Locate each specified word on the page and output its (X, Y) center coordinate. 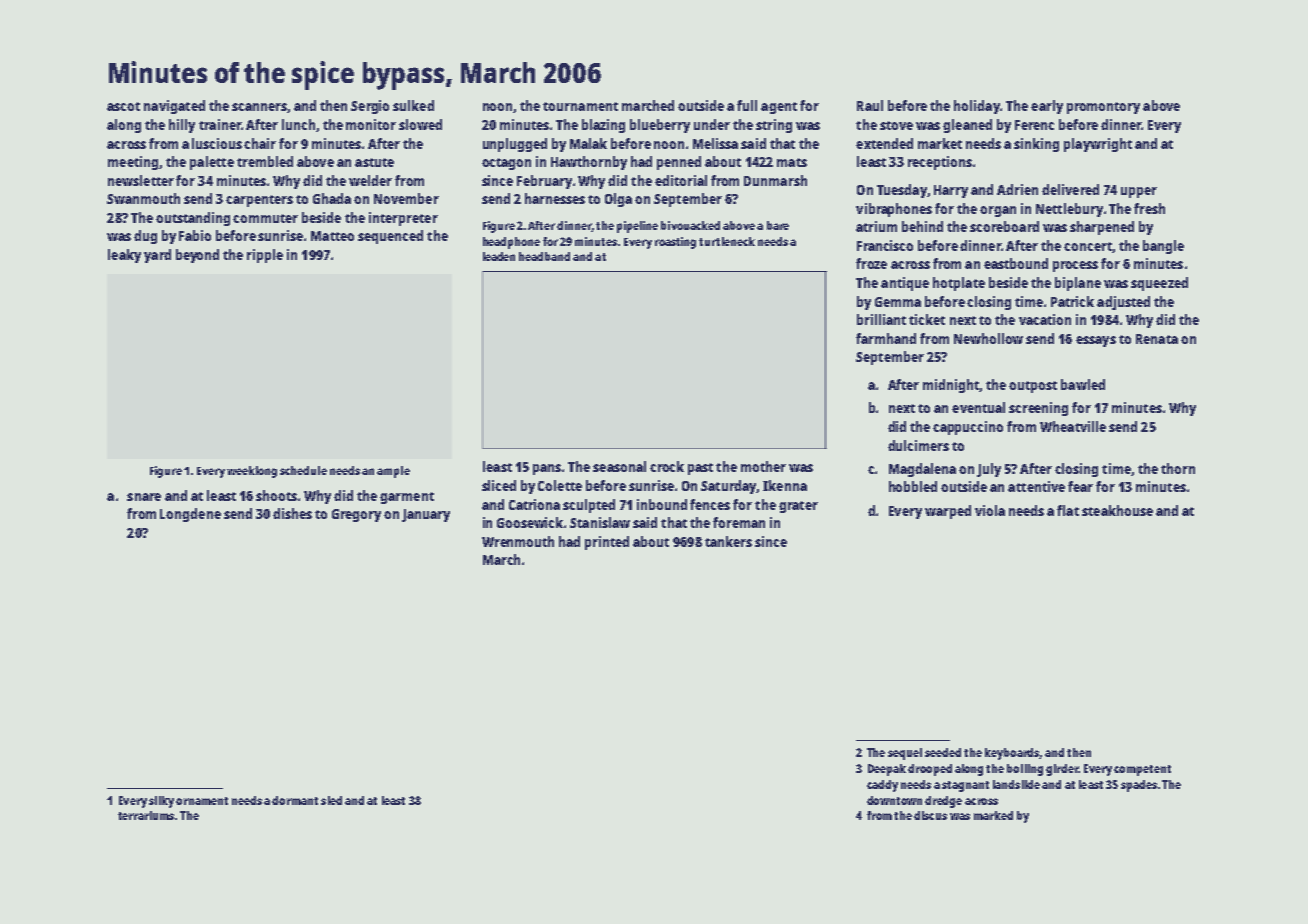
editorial (681, 180)
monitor (371, 124)
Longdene (190, 515)
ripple (265, 256)
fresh (1149, 208)
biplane (1078, 284)
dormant (295, 800)
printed (607, 543)
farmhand (886, 338)
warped (948, 512)
